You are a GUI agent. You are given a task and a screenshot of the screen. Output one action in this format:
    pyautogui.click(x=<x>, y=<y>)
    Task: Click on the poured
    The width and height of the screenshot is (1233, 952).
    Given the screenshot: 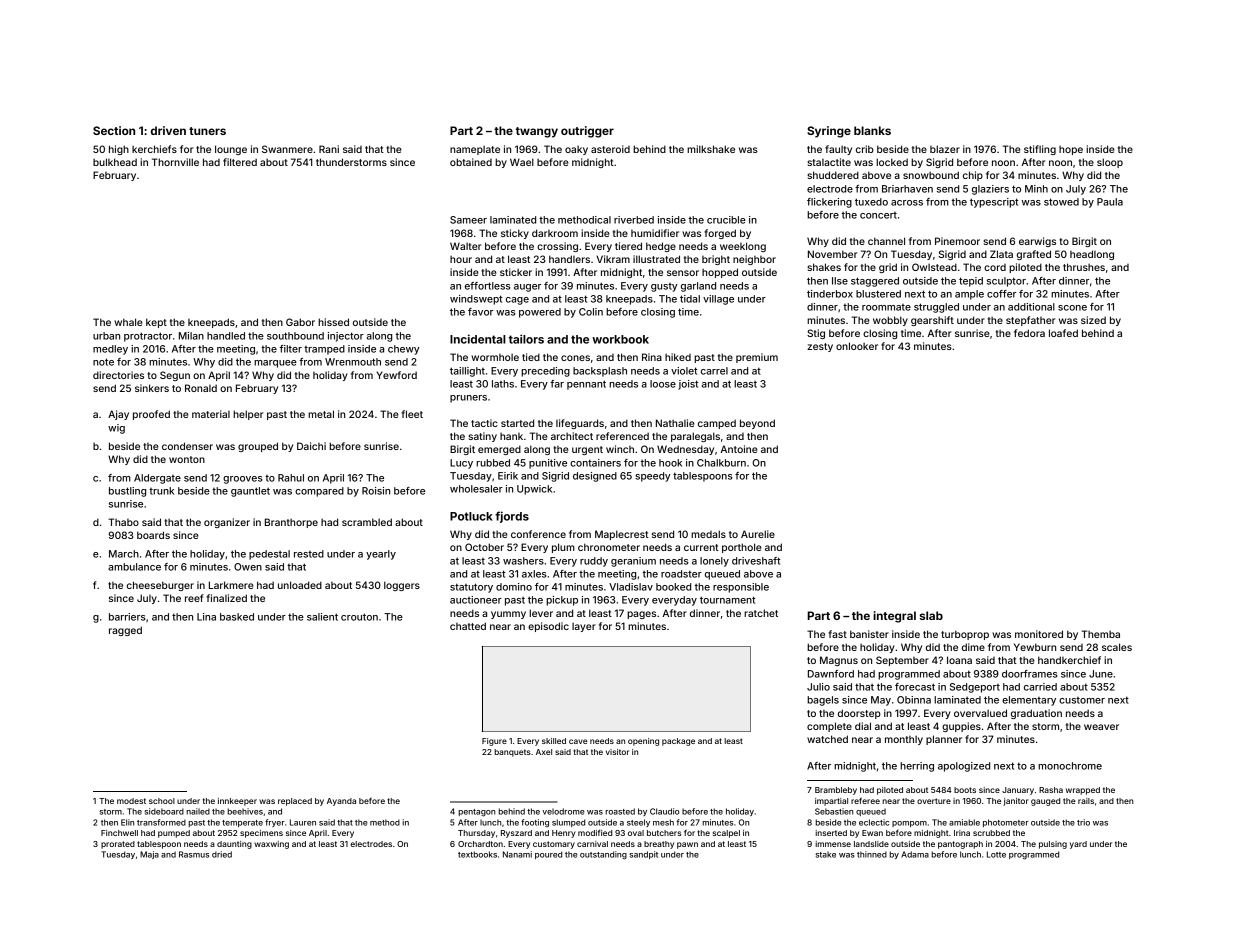 What is the action you would take?
    pyautogui.click(x=548, y=855)
